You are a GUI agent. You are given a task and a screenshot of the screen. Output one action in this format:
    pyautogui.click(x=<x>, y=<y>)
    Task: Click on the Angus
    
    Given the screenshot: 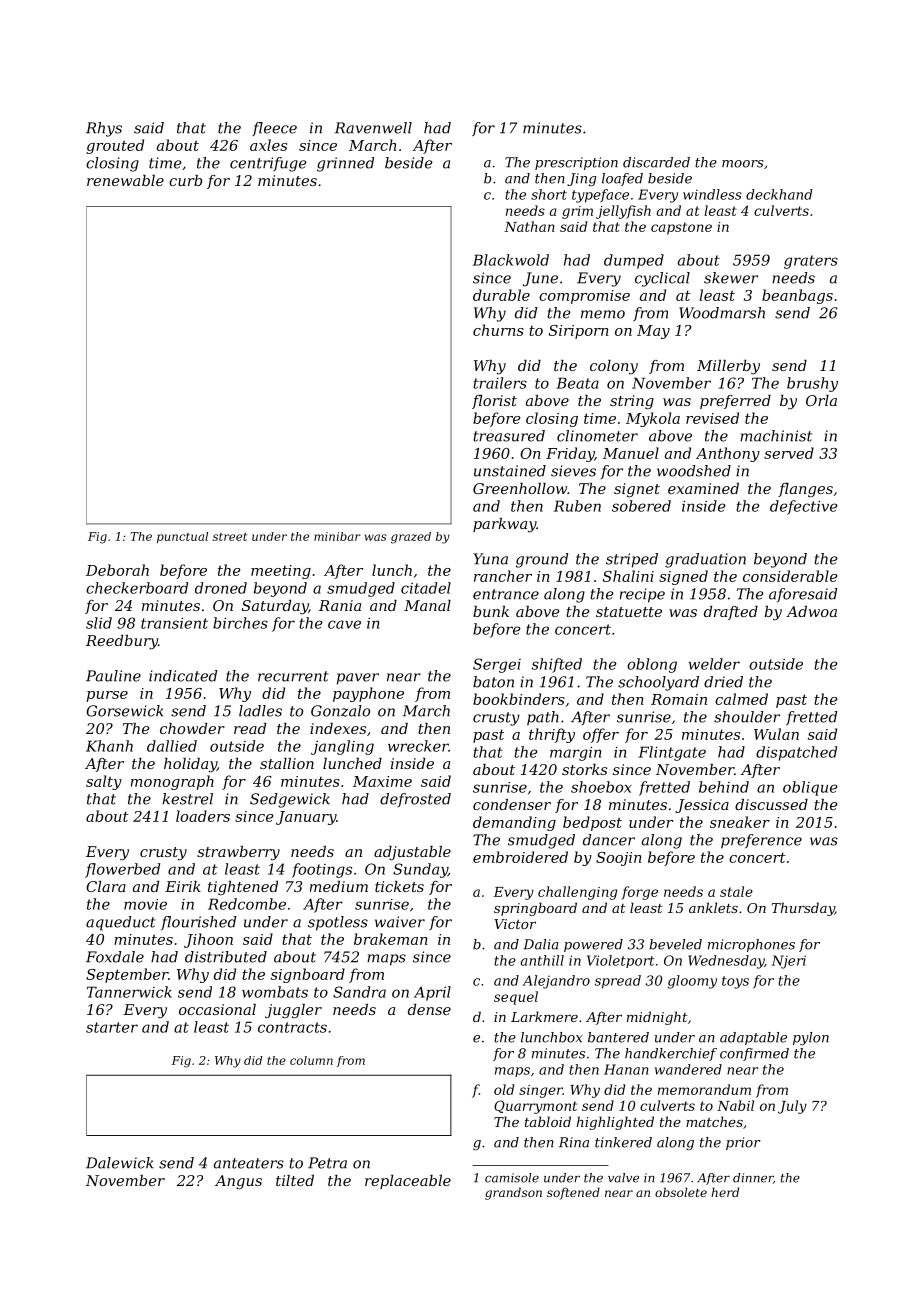 What is the action you would take?
    pyautogui.click(x=238, y=1182)
